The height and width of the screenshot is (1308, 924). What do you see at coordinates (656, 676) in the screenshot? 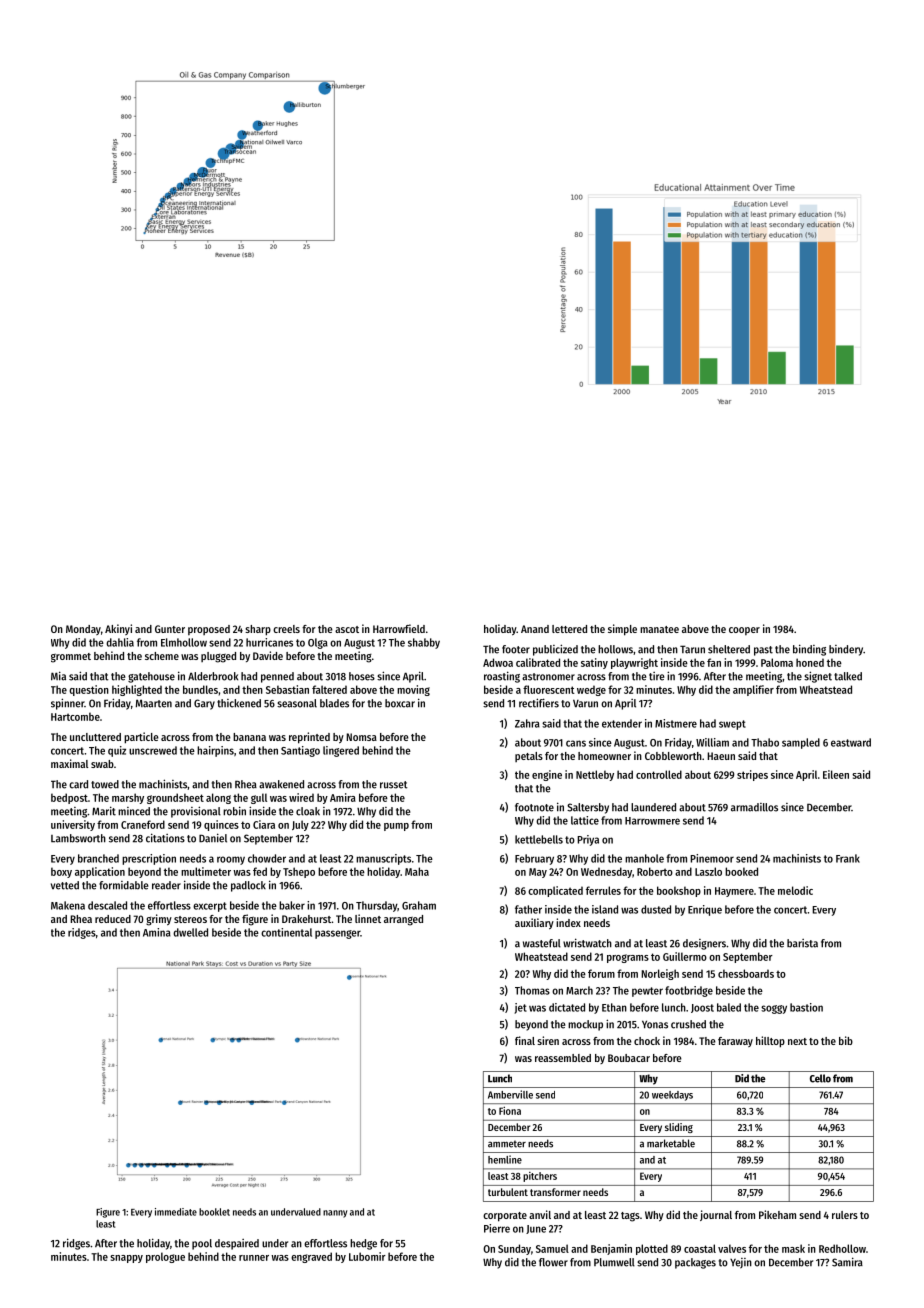
I see `tire` at bounding box center [656, 676].
